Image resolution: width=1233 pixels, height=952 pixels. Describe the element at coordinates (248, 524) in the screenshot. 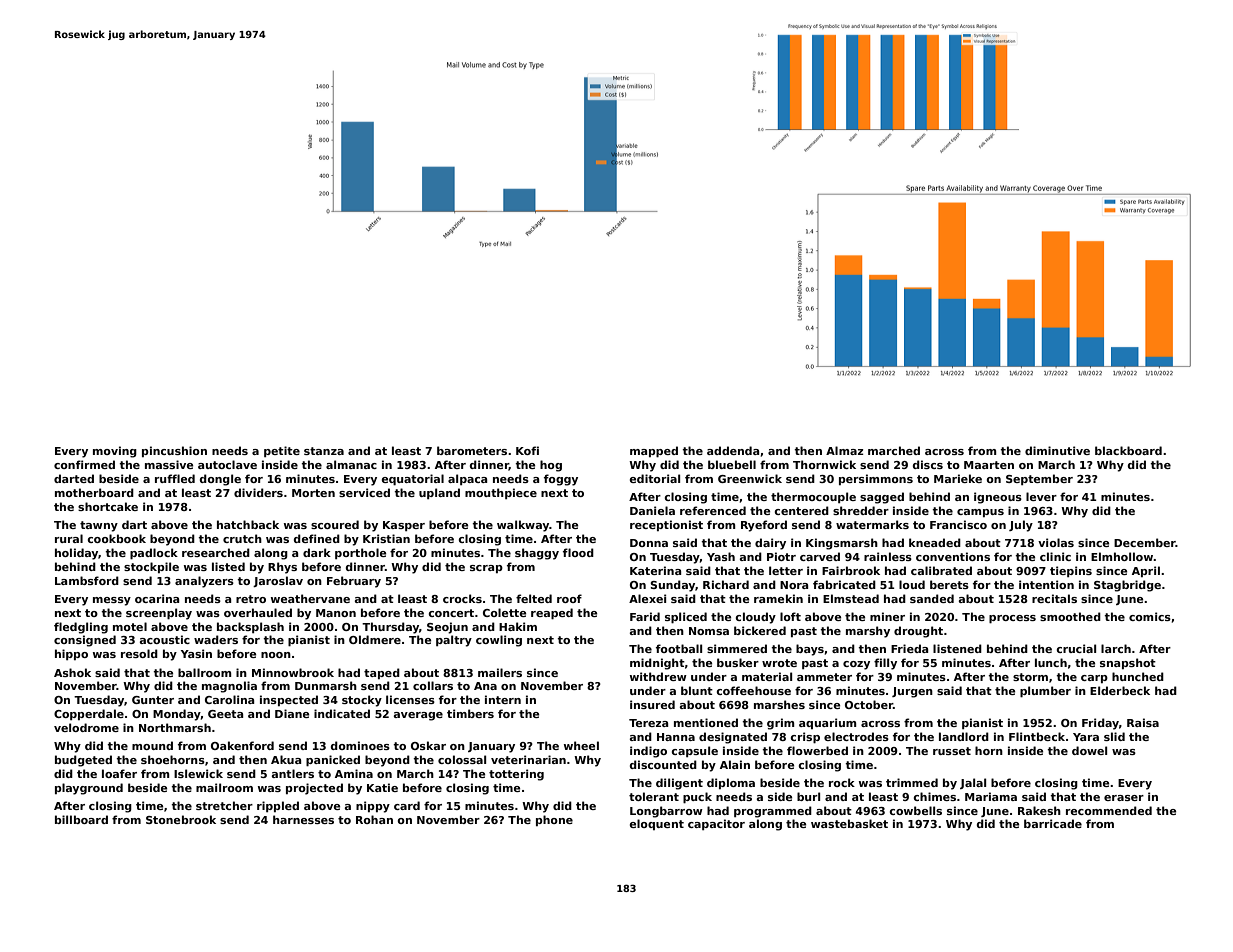

I see `hatchback` at that location.
